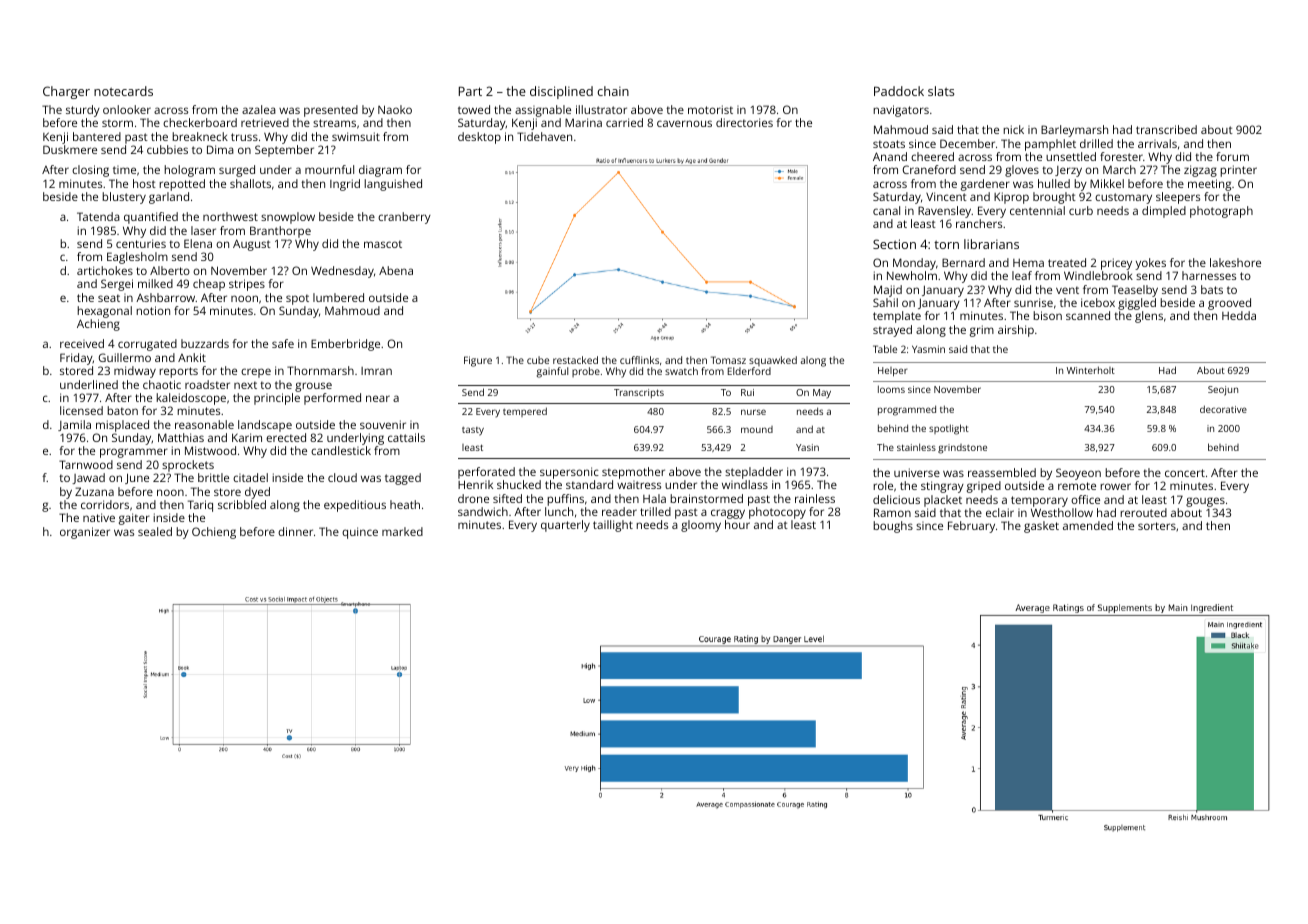 This document has width=1308, height=924. What do you see at coordinates (170, 270) in the document?
I see `Alberto` at bounding box center [170, 270].
